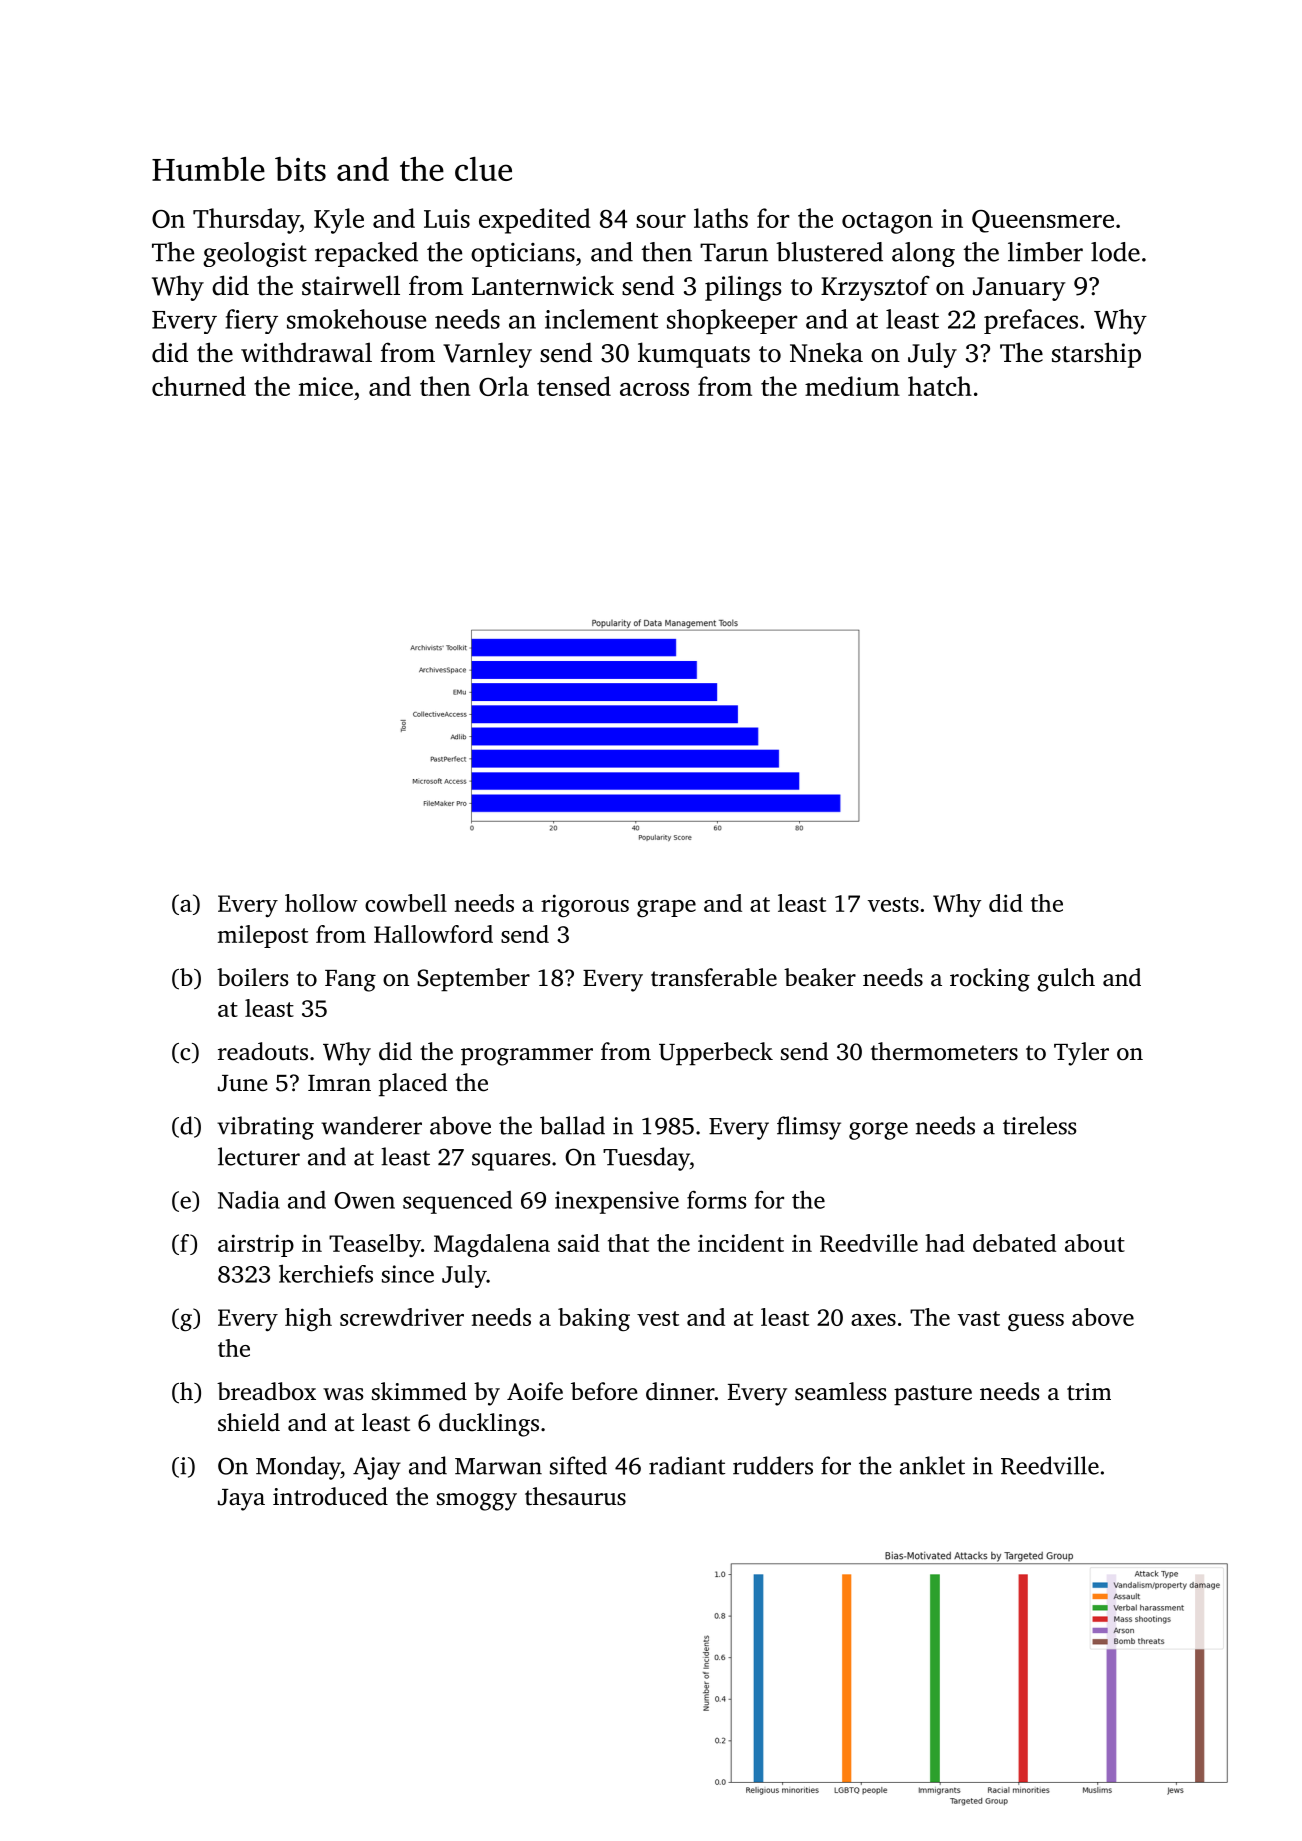 The height and width of the screenshot is (1841, 1302). Describe the element at coordinates (716, 1200) in the screenshot. I see `forms` at that location.
